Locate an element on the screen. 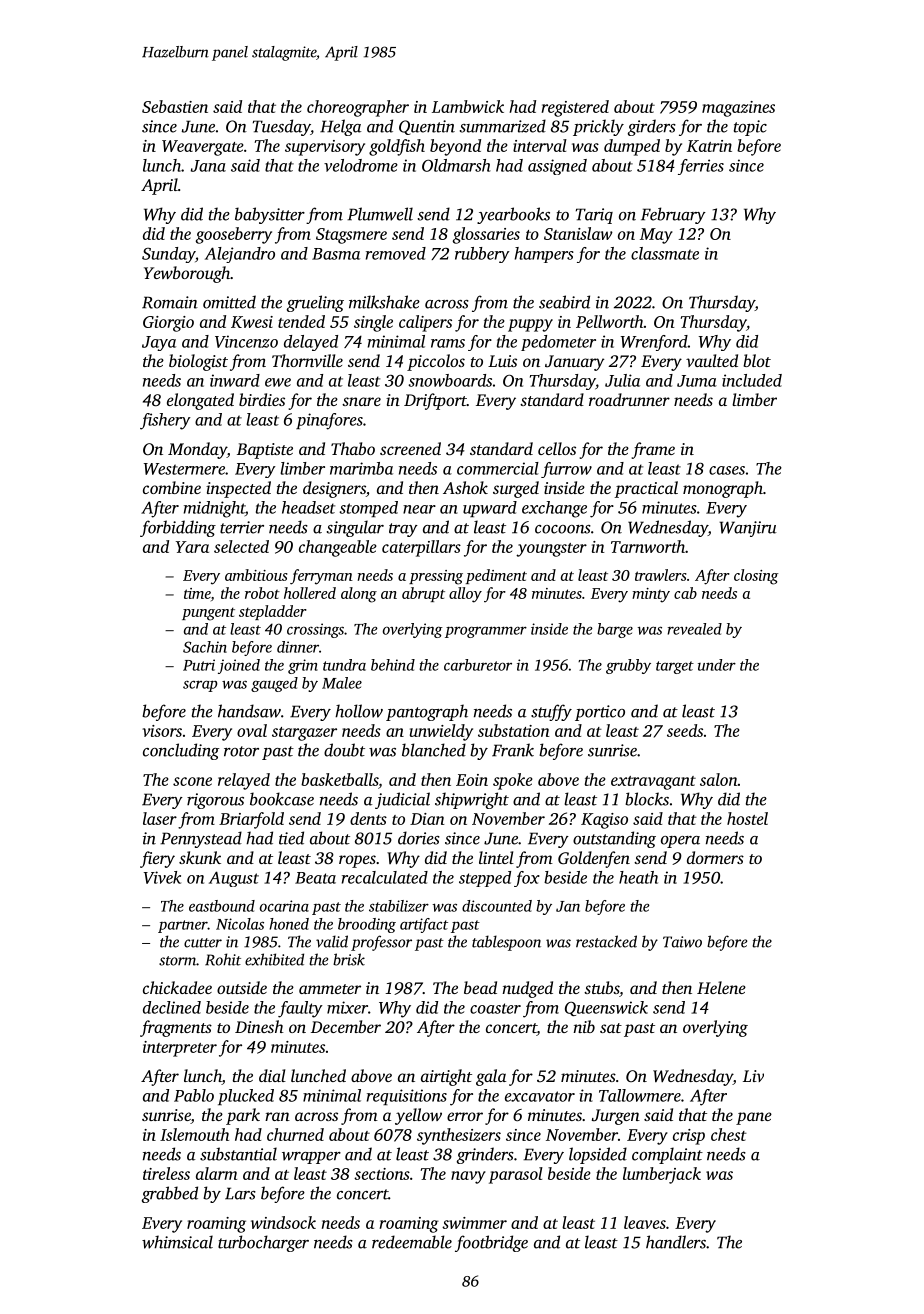  forbidding is located at coordinates (178, 528).
